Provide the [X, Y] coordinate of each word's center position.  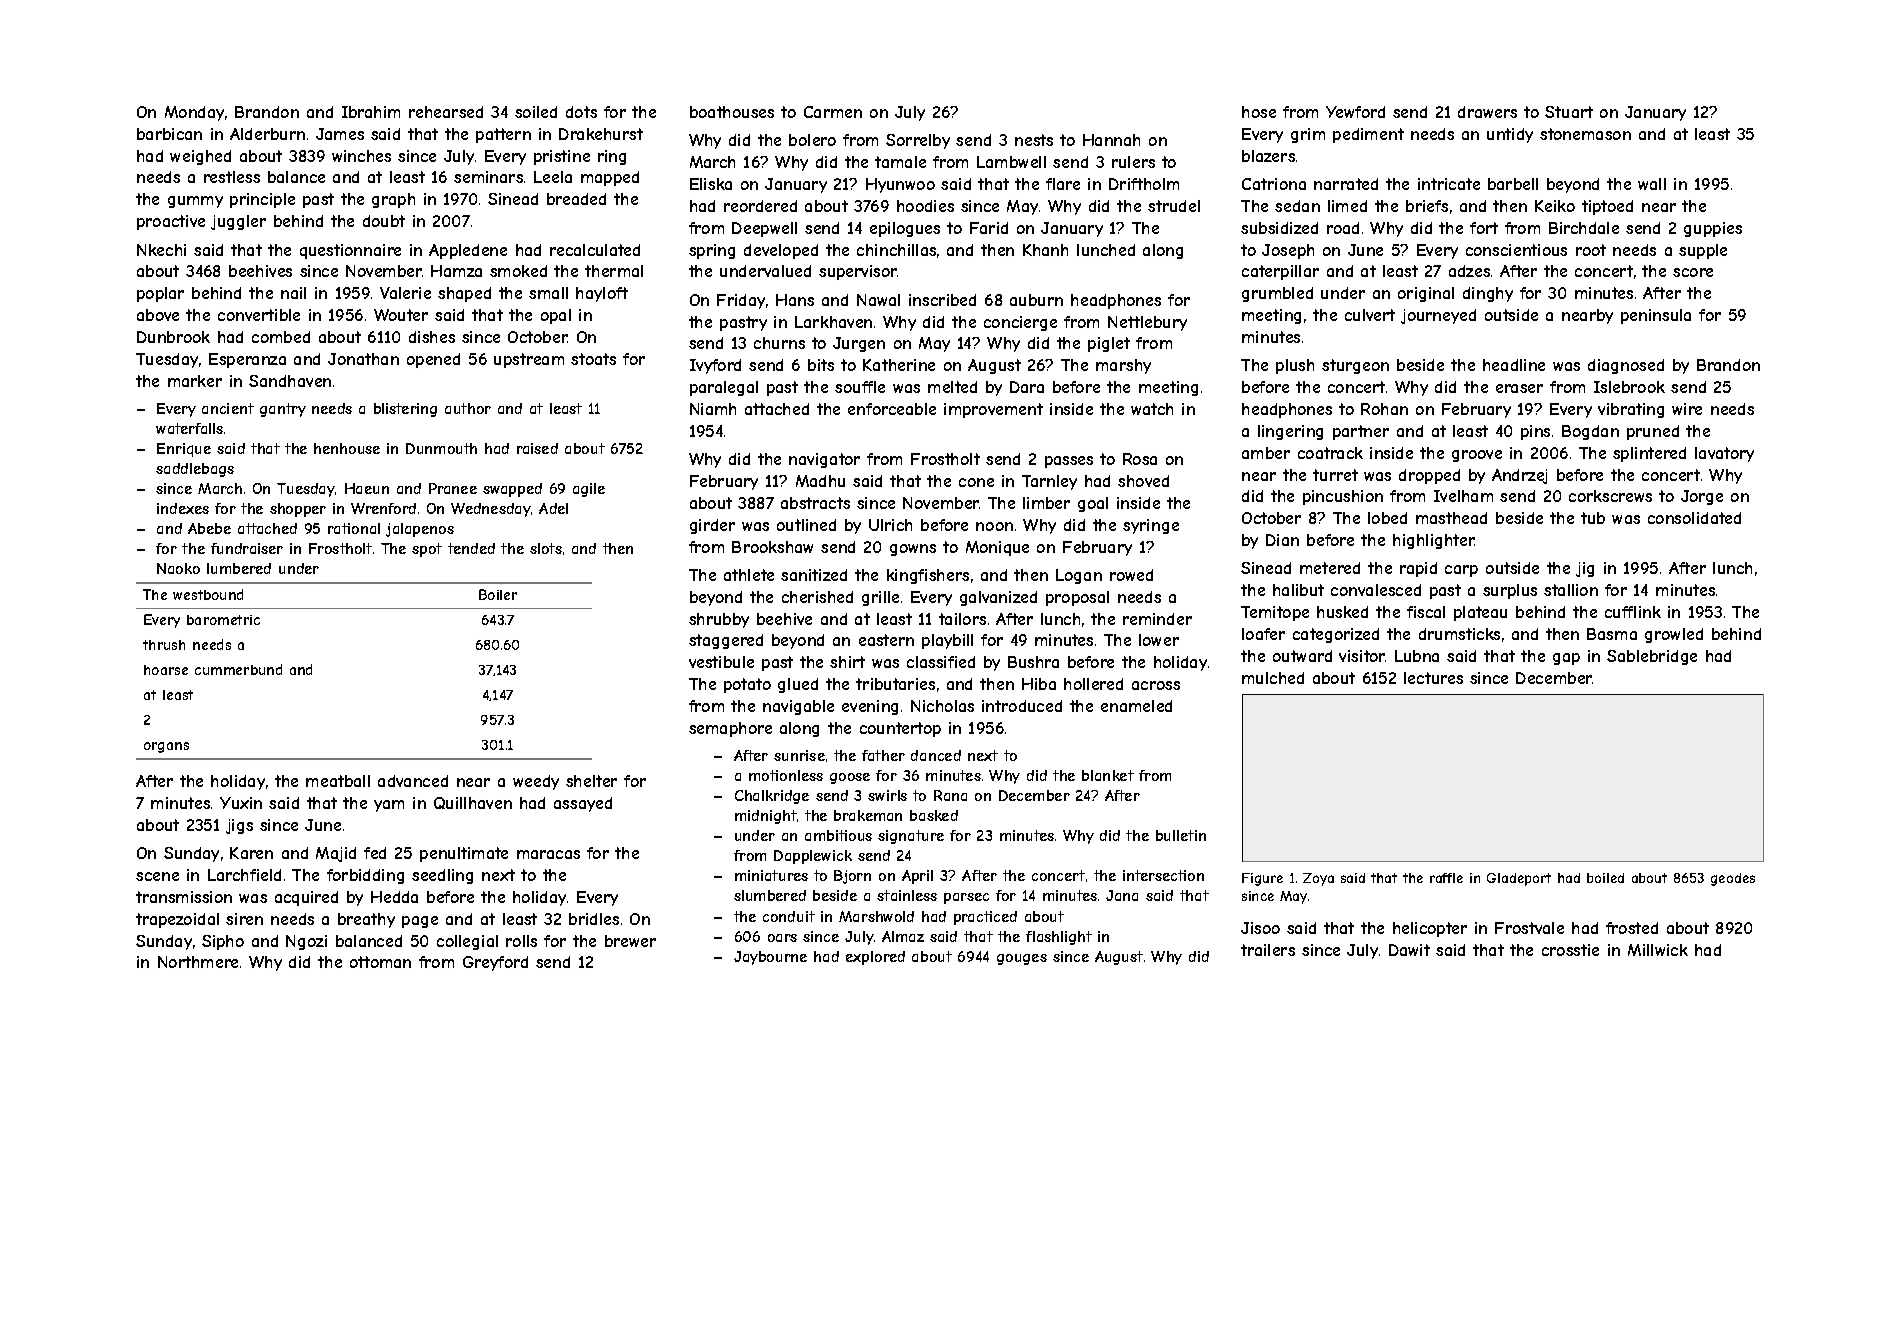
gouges [1022, 959]
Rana [950, 795]
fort [1484, 228]
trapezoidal [177, 920]
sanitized [814, 575]
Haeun [367, 488]
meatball [338, 781]
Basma [1612, 634]
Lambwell [1011, 162]
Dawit [1409, 950]
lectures [1433, 678]
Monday [194, 113]
